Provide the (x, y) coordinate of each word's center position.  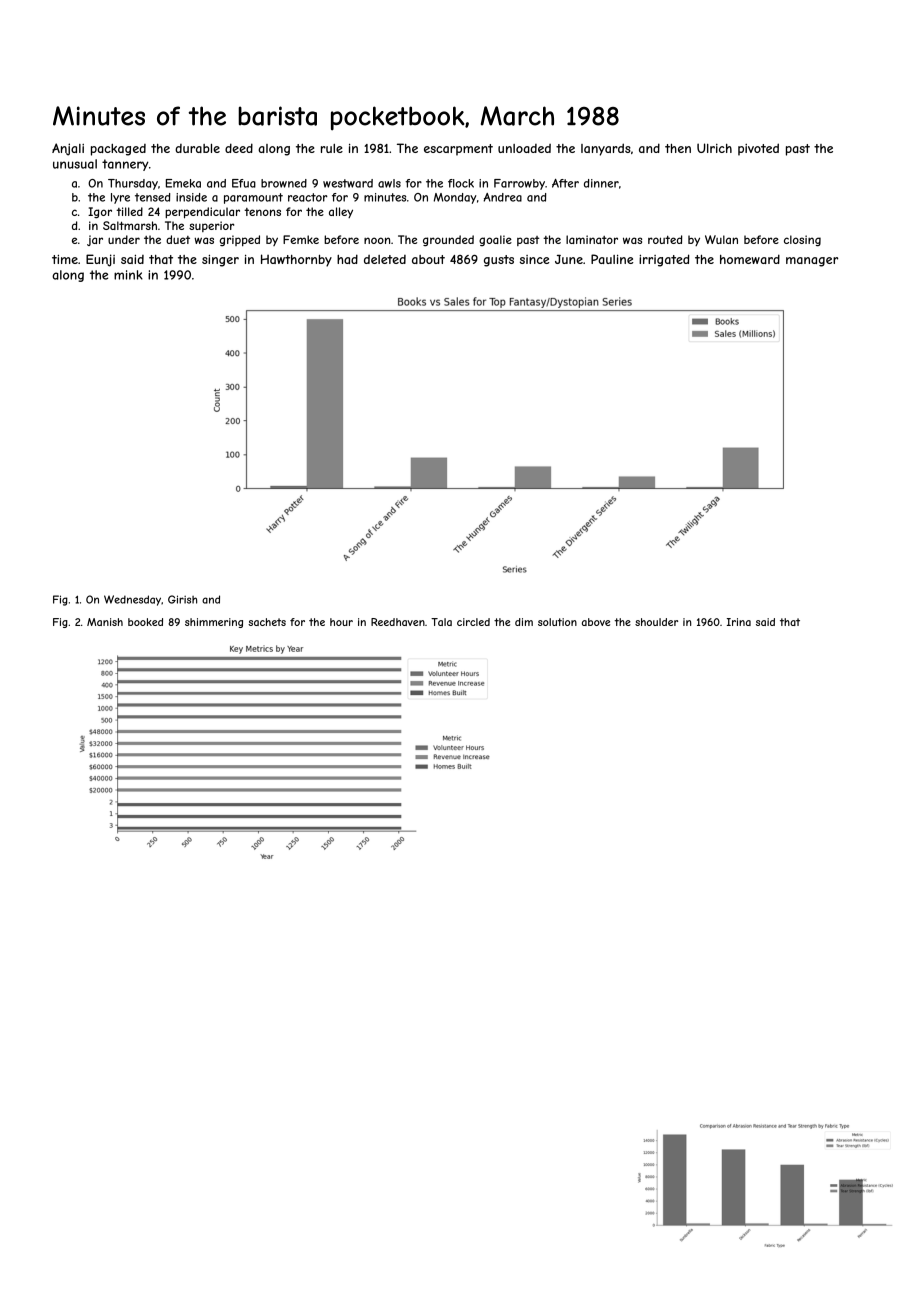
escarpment (458, 150)
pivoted (758, 149)
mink (128, 275)
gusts (499, 261)
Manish (105, 622)
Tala (441, 622)
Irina (739, 622)
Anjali (68, 149)
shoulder (656, 622)
